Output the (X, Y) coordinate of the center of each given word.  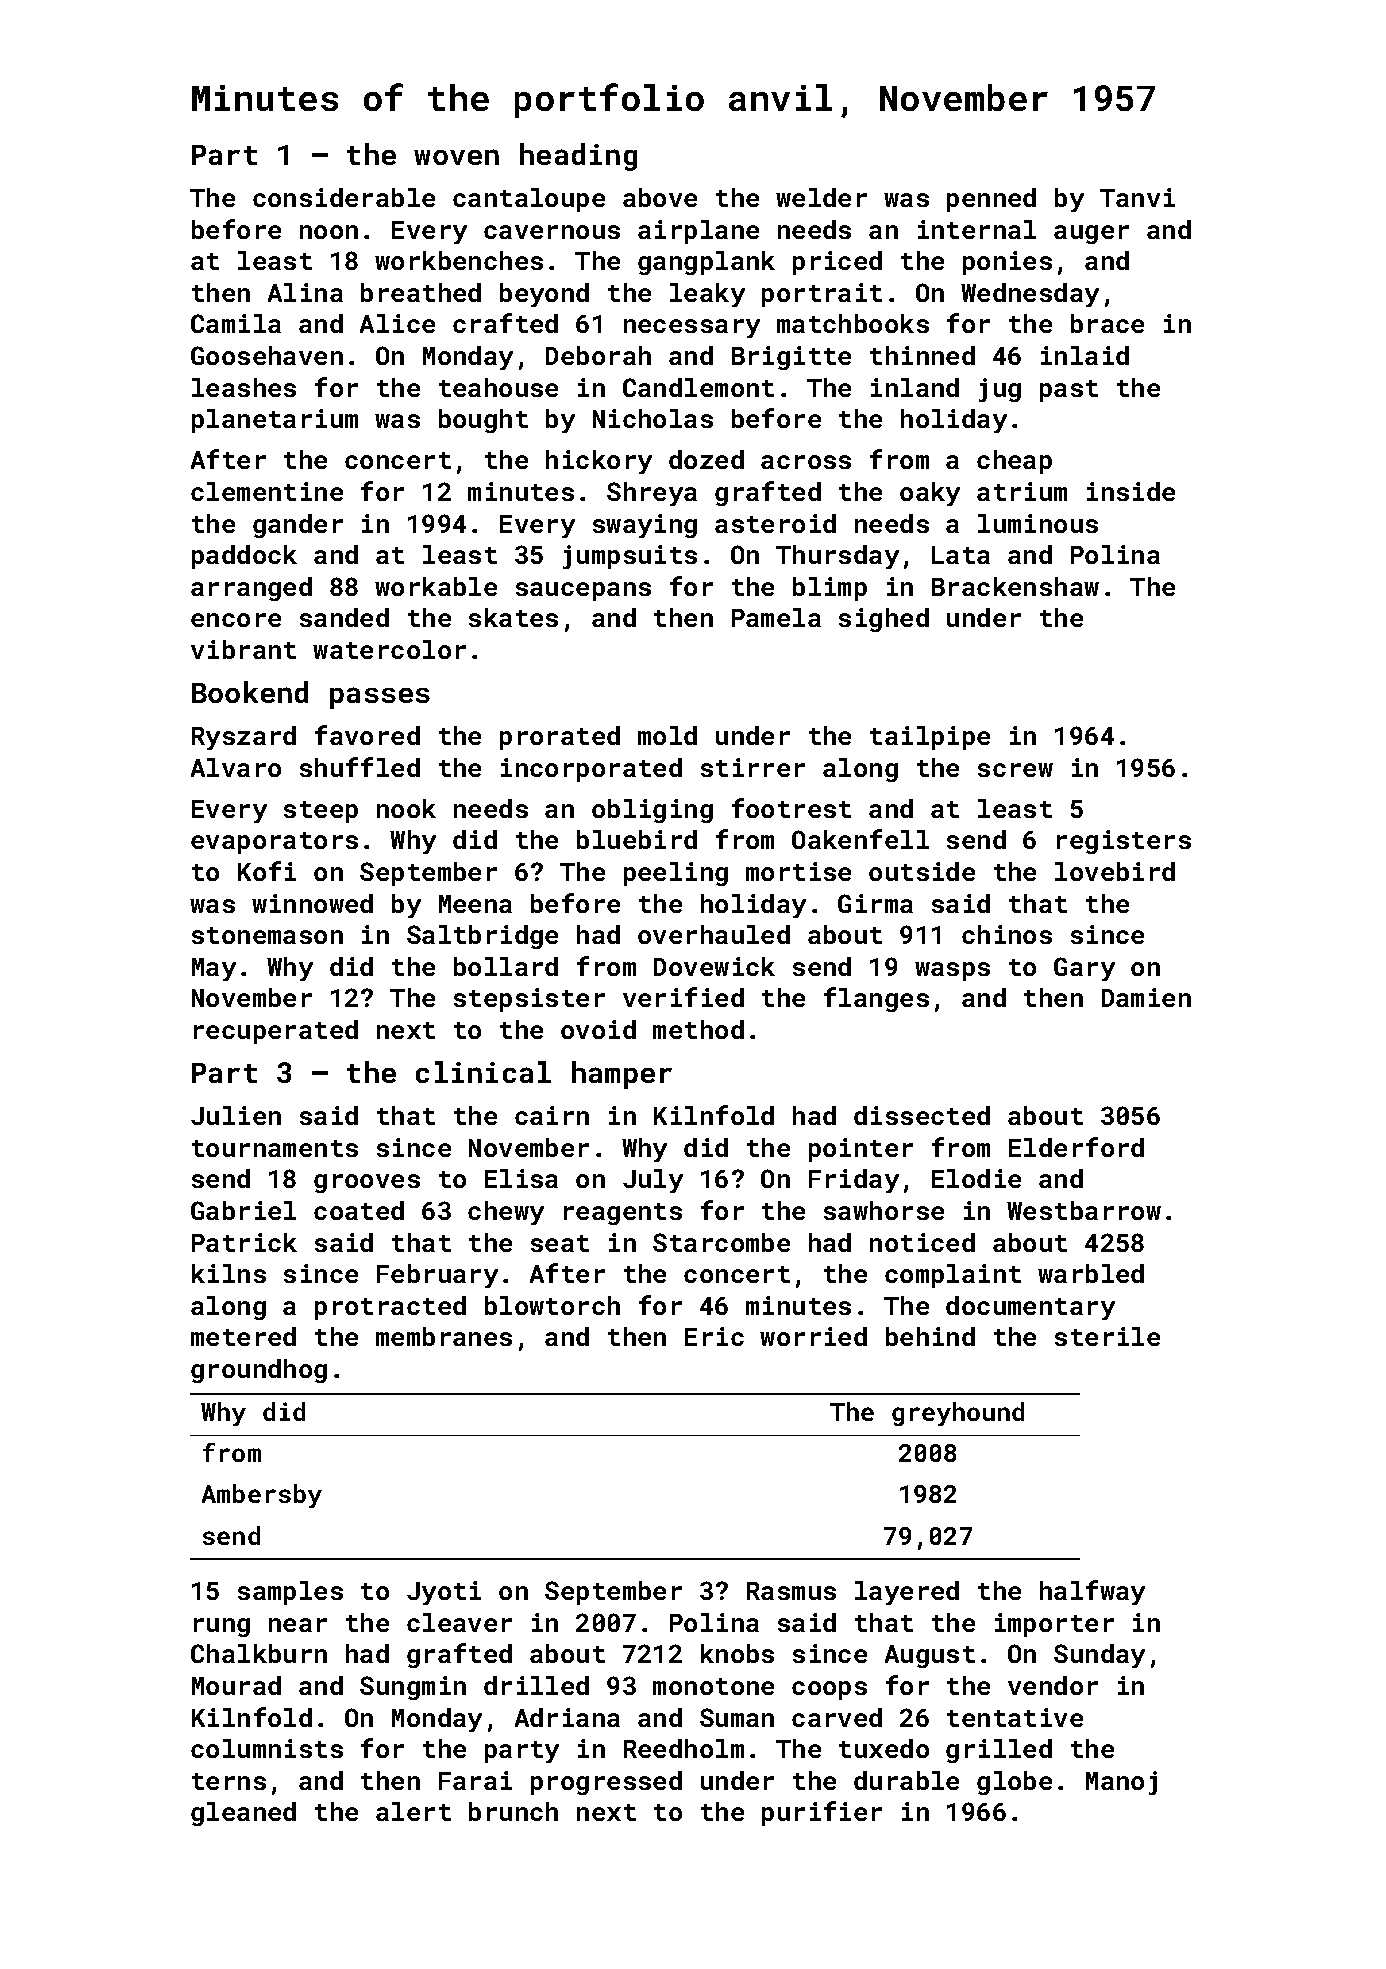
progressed (606, 1783)
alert (413, 1811)
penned (991, 200)
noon (329, 232)
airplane (698, 232)
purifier (822, 1813)
